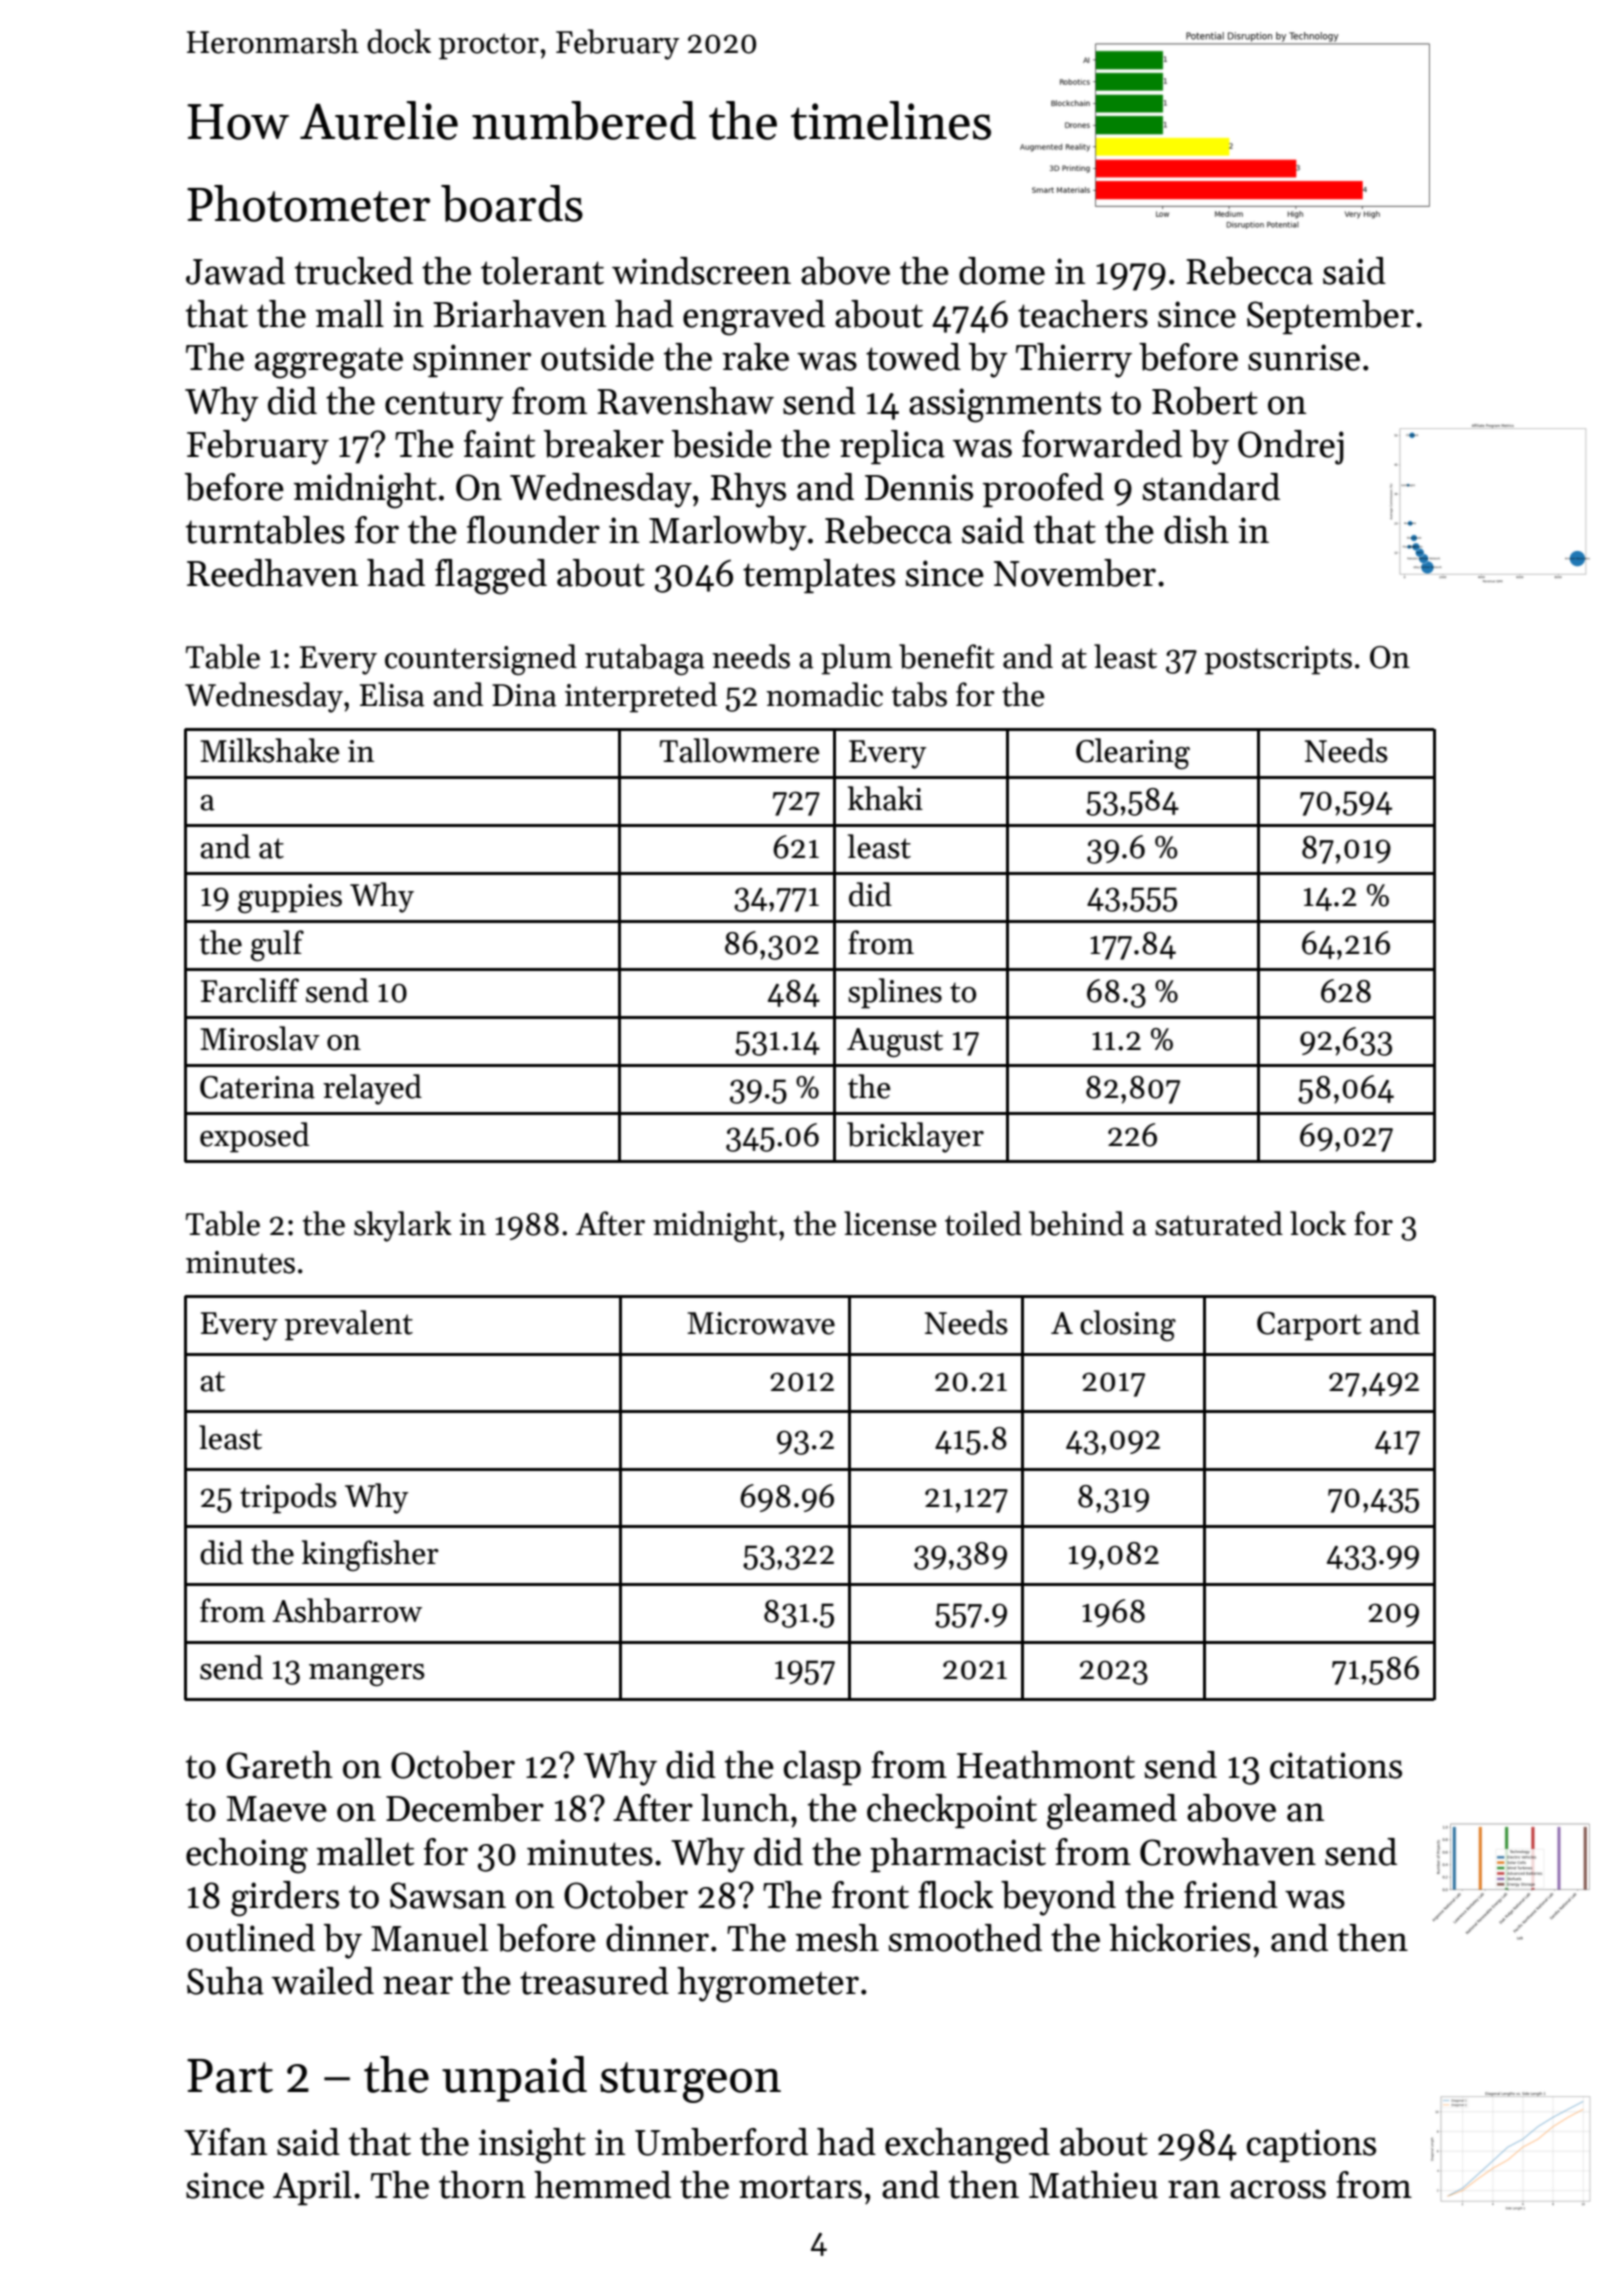 The height and width of the screenshot is (2292, 1620). Describe the element at coordinates (367, 1675) in the screenshot. I see `mangers` at that location.
